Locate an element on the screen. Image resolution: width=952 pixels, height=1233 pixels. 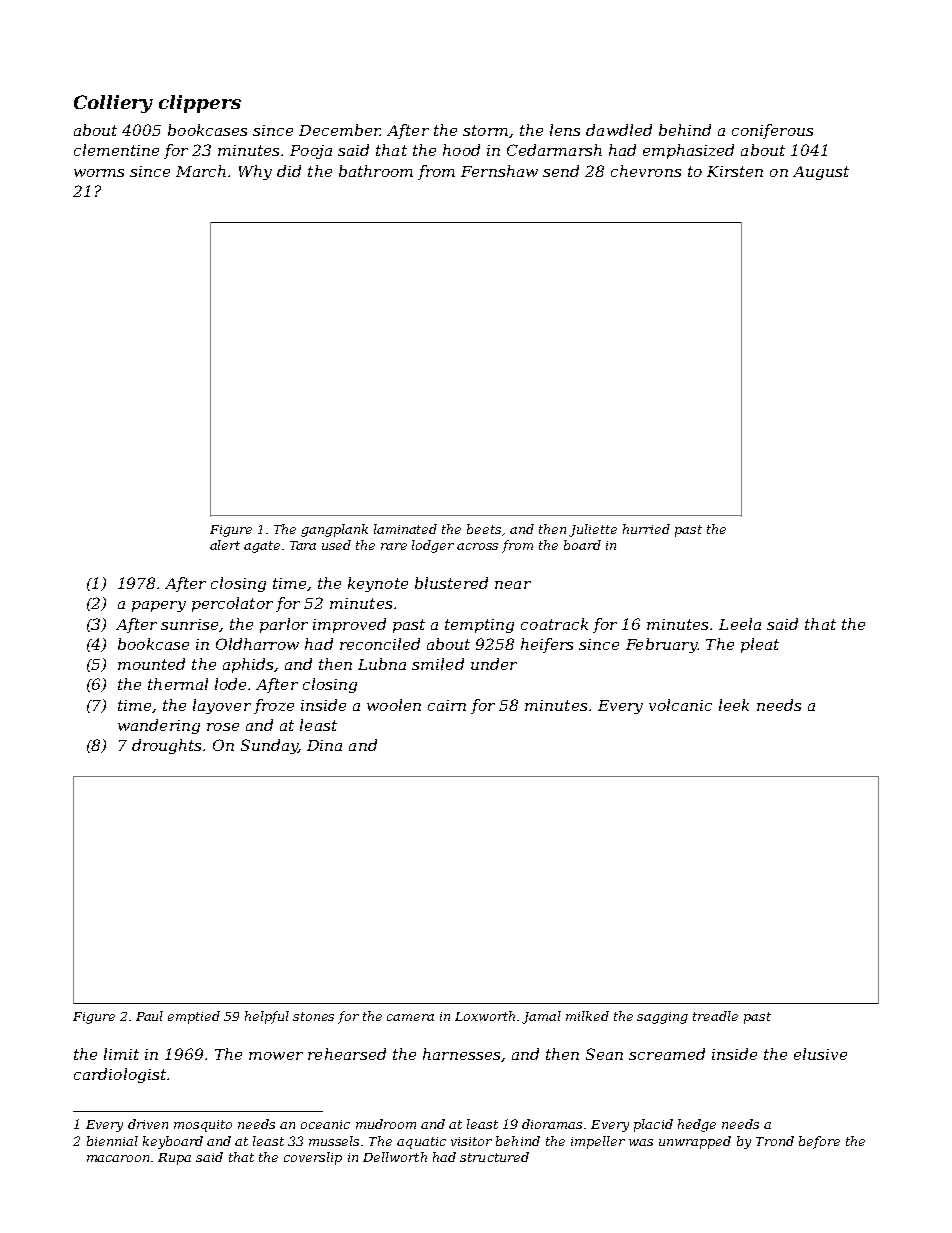
clippers is located at coordinates (200, 104).
